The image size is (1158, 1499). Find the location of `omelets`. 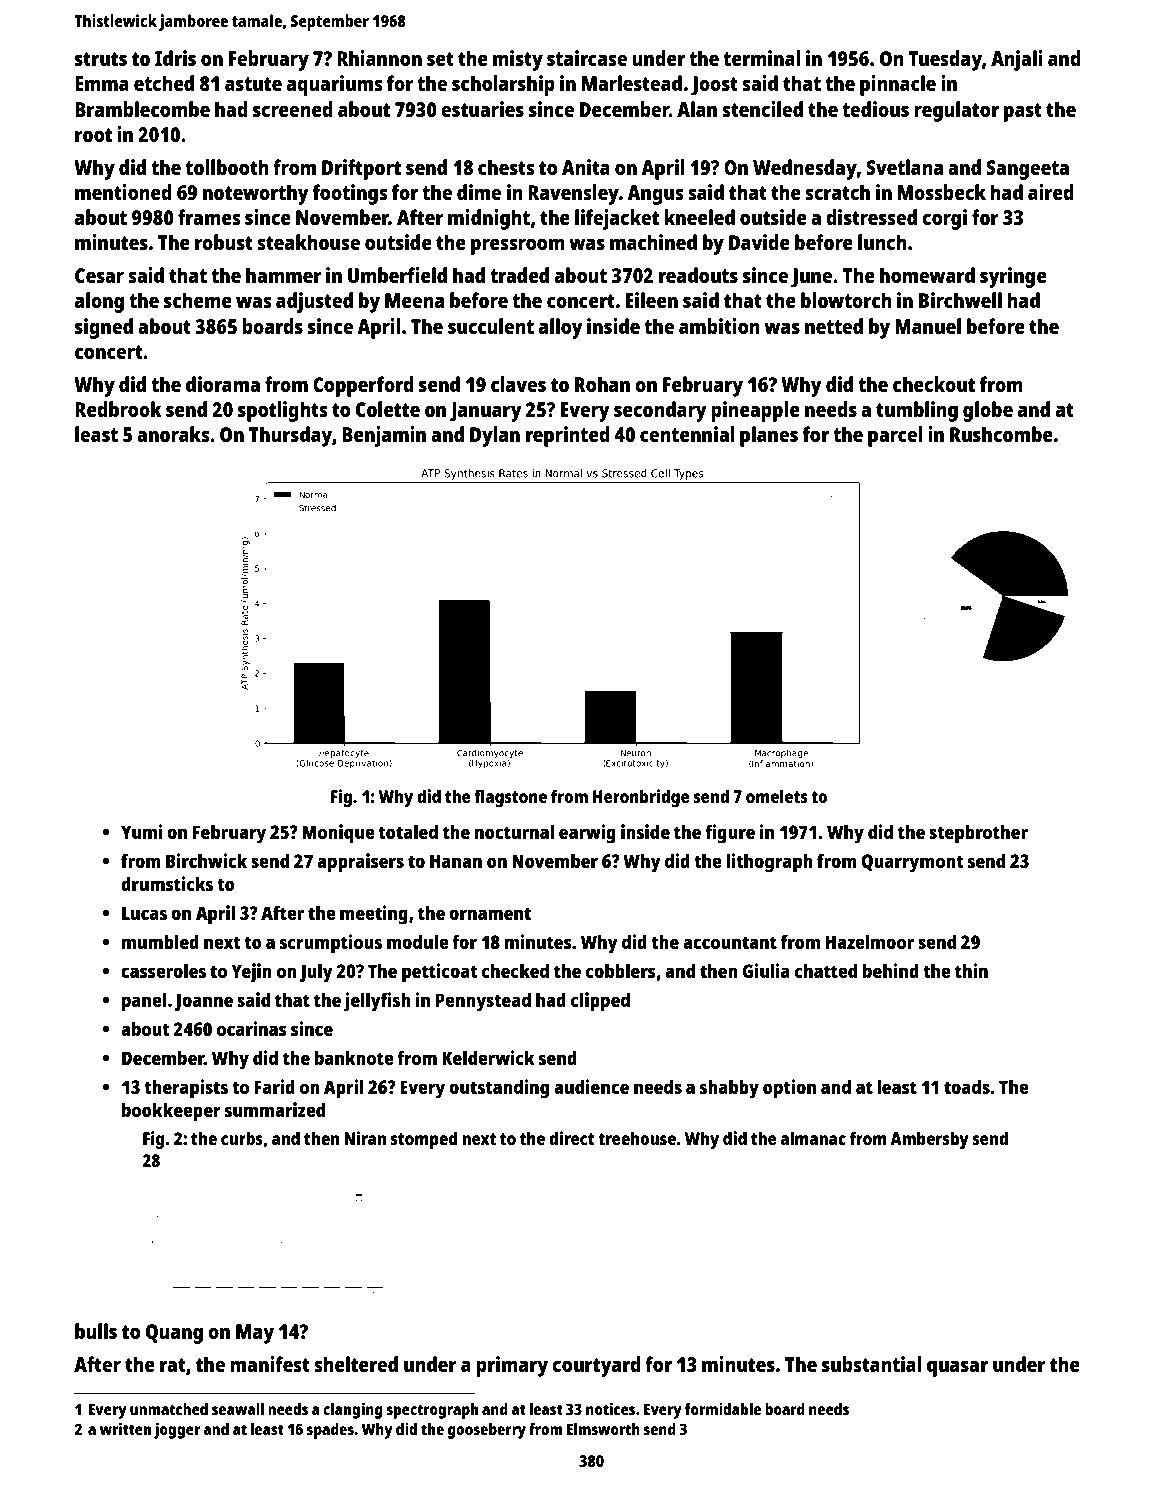

omelets is located at coordinates (777, 796).
